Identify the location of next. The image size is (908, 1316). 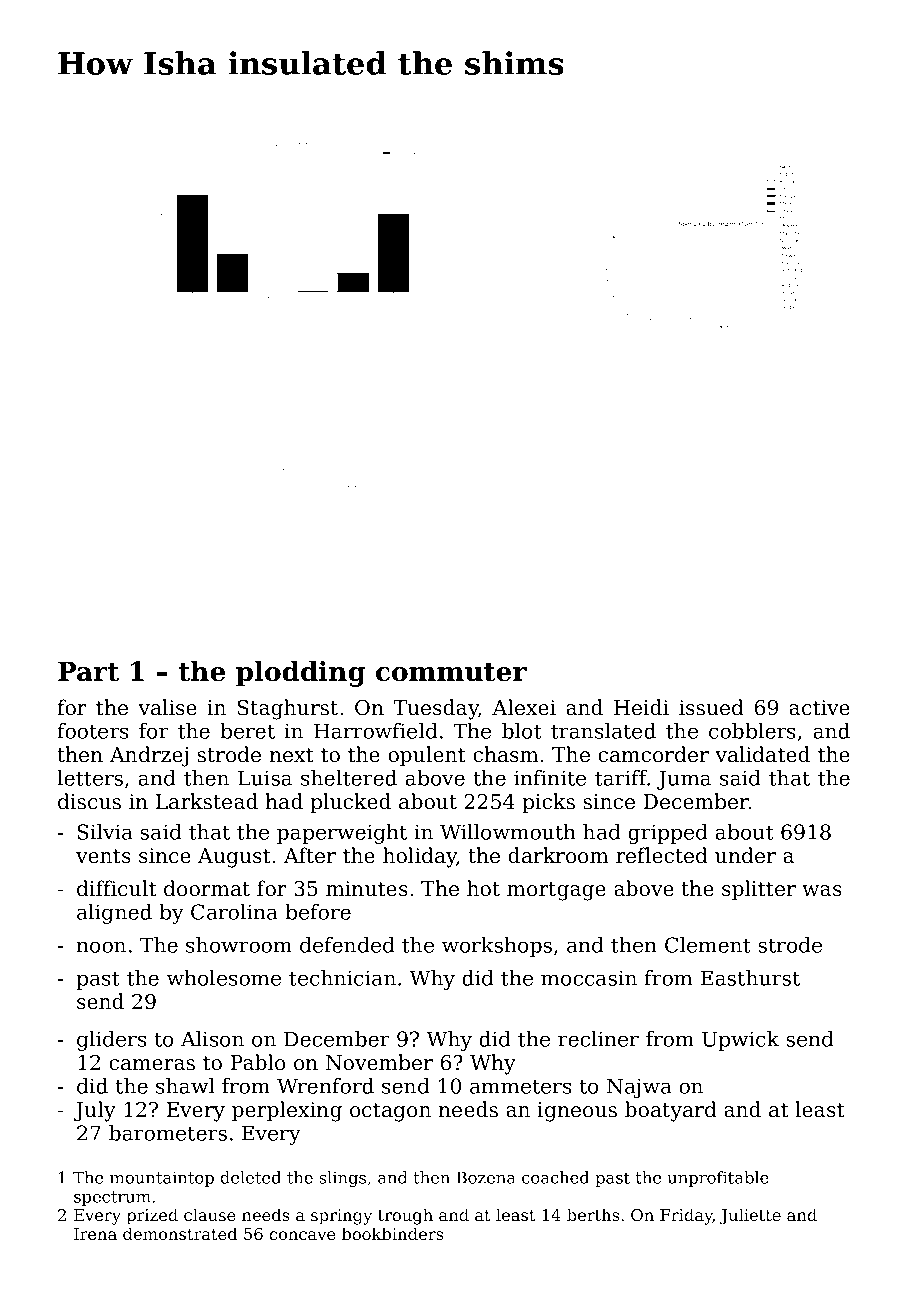
(292, 755).
